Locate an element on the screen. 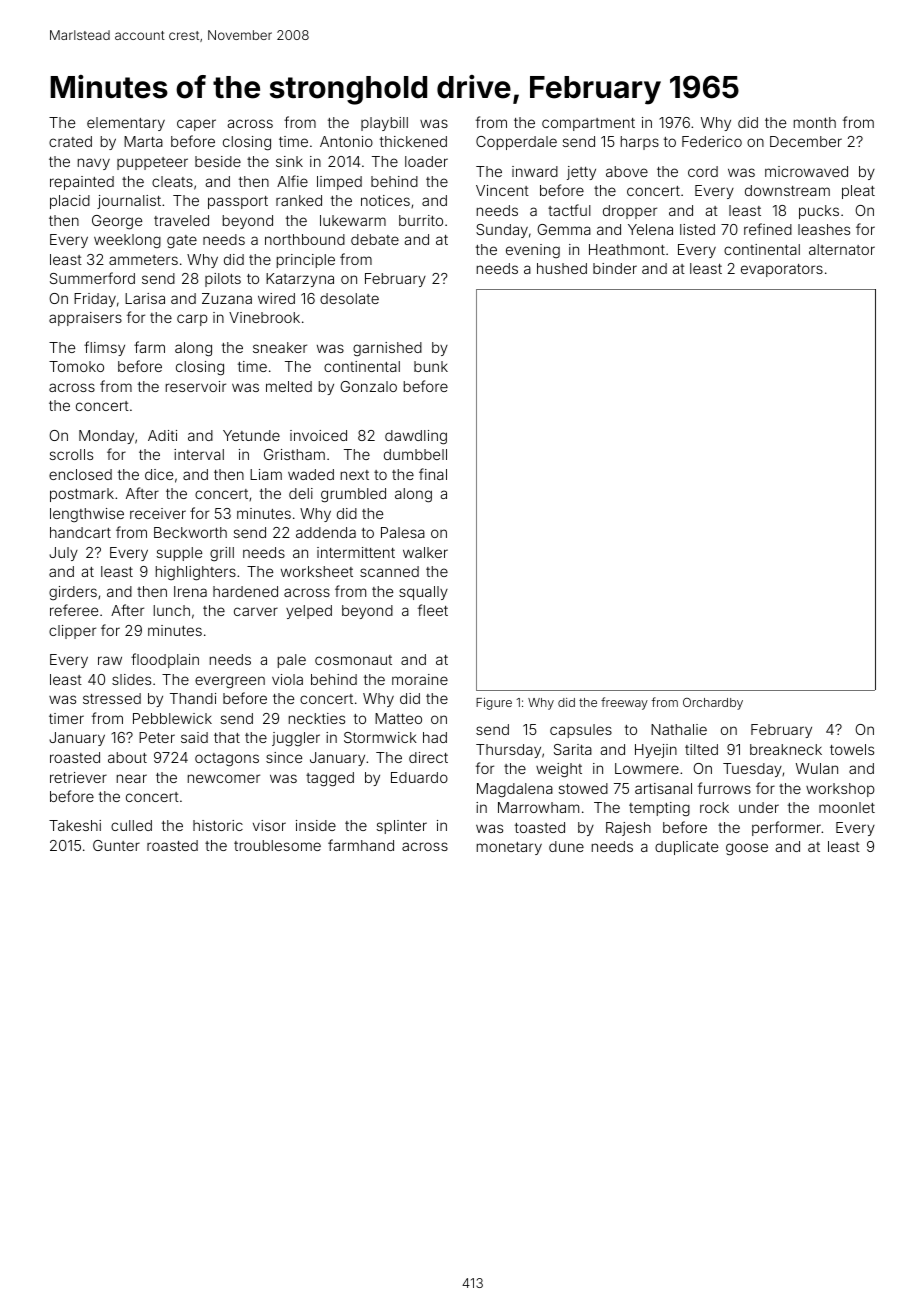 This screenshot has width=924, height=1308. cosmonaut is located at coordinates (353, 660).
